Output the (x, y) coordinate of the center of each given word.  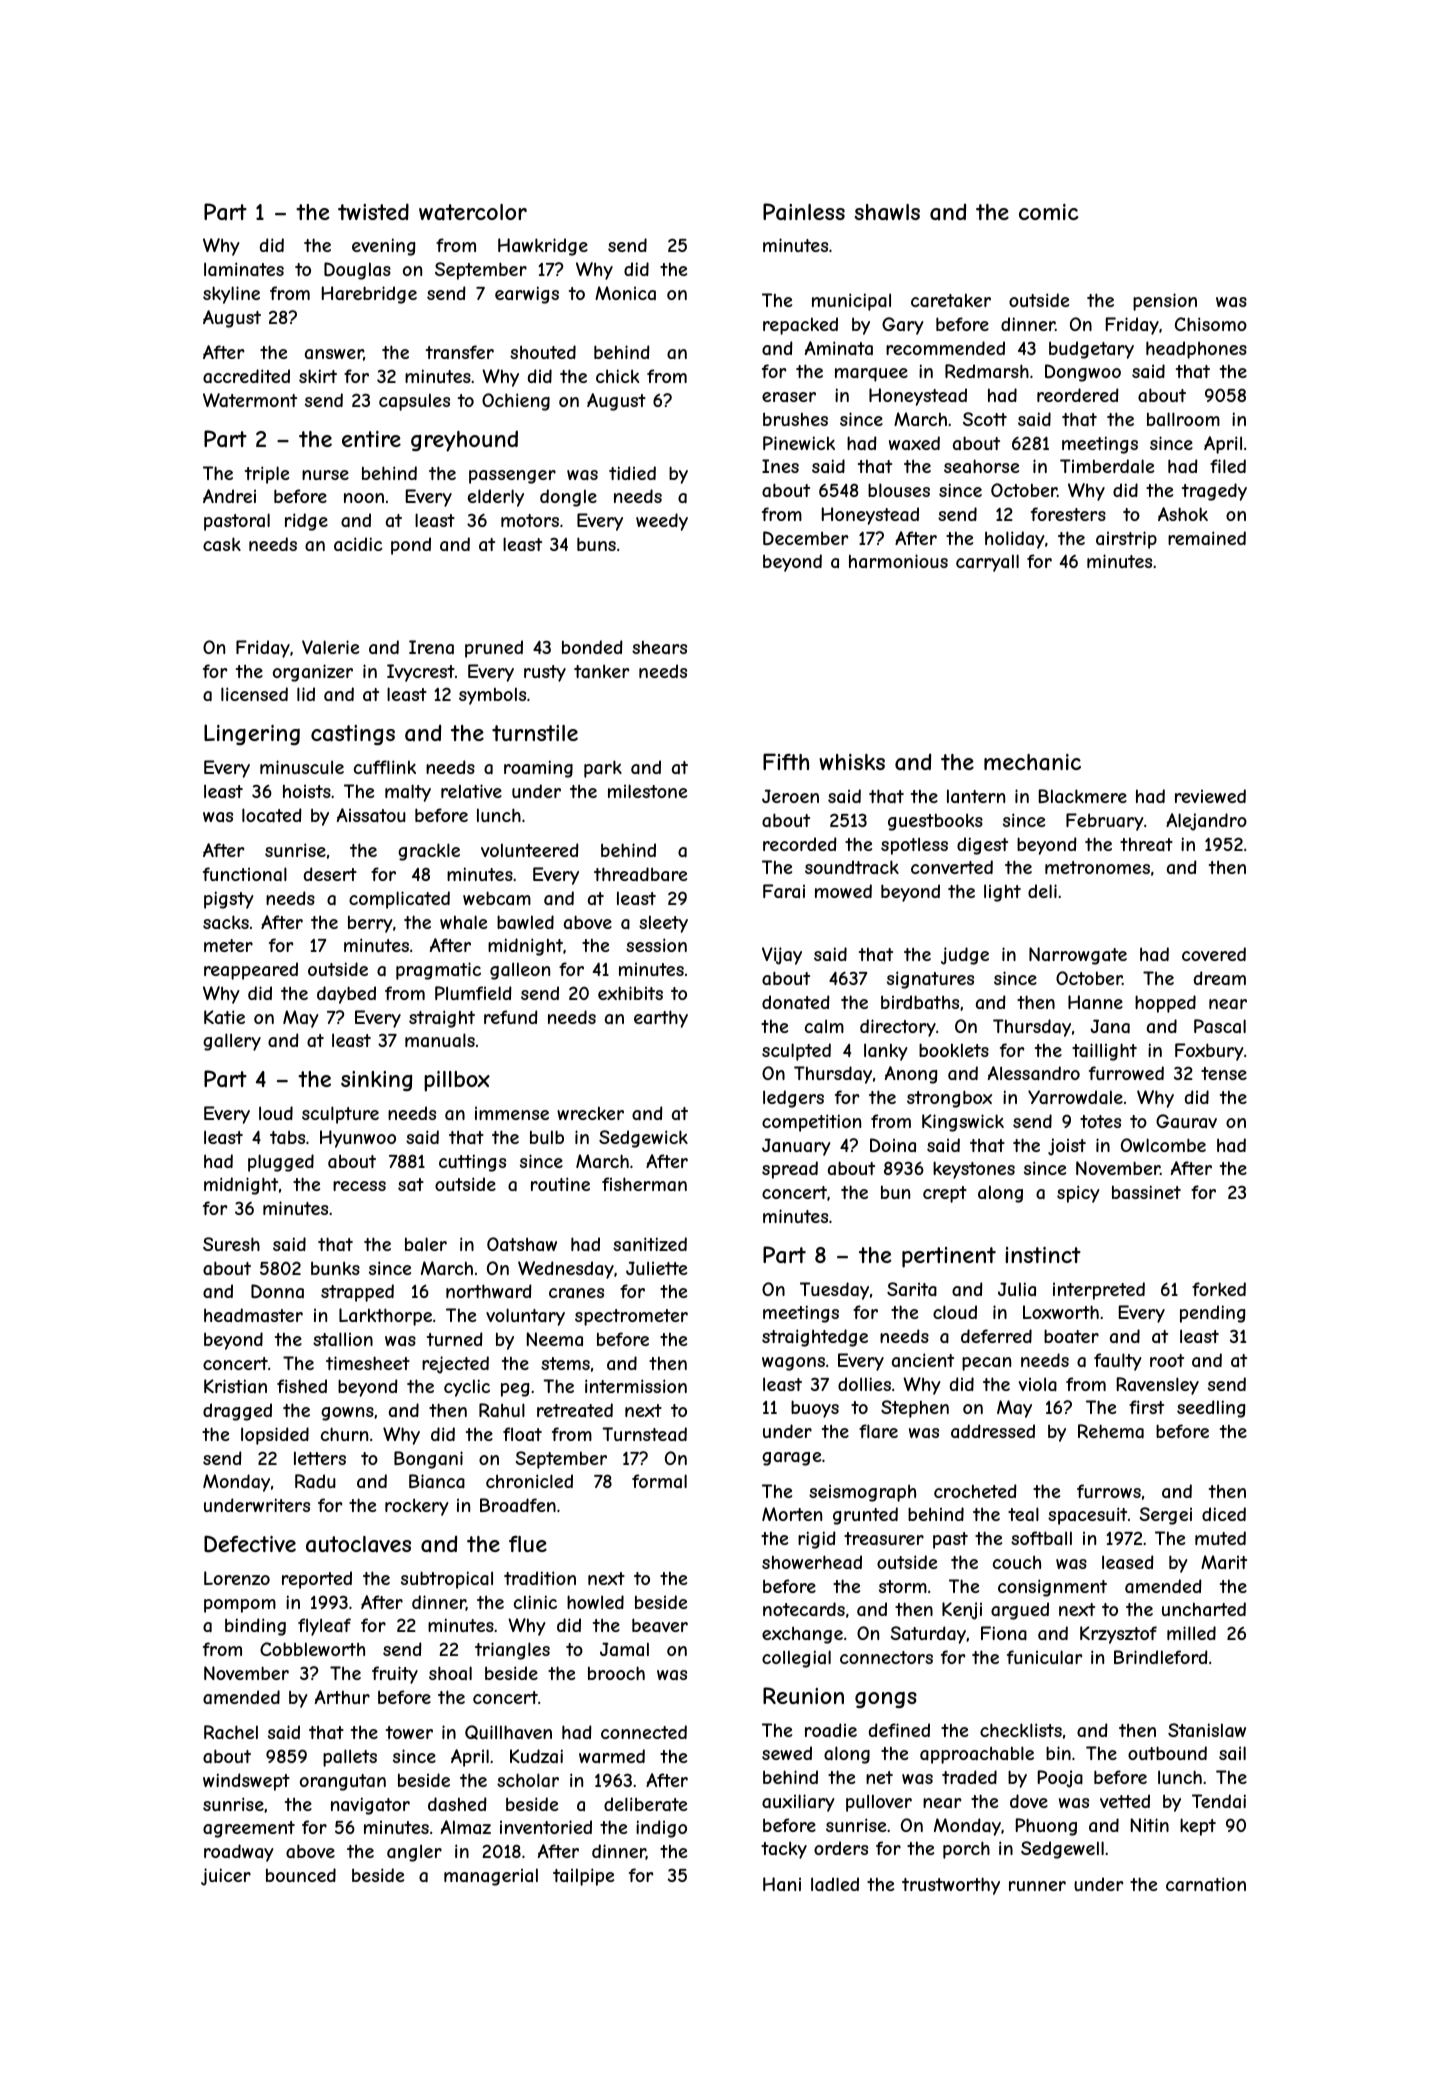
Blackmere (1083, 796)
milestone (647, 791)
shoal (450, 1673)
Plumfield (473, 993)
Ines (780, 466)
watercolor (473, 212)
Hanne (1095, 1002)
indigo (661, 1829)
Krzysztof (1118, 1635)
